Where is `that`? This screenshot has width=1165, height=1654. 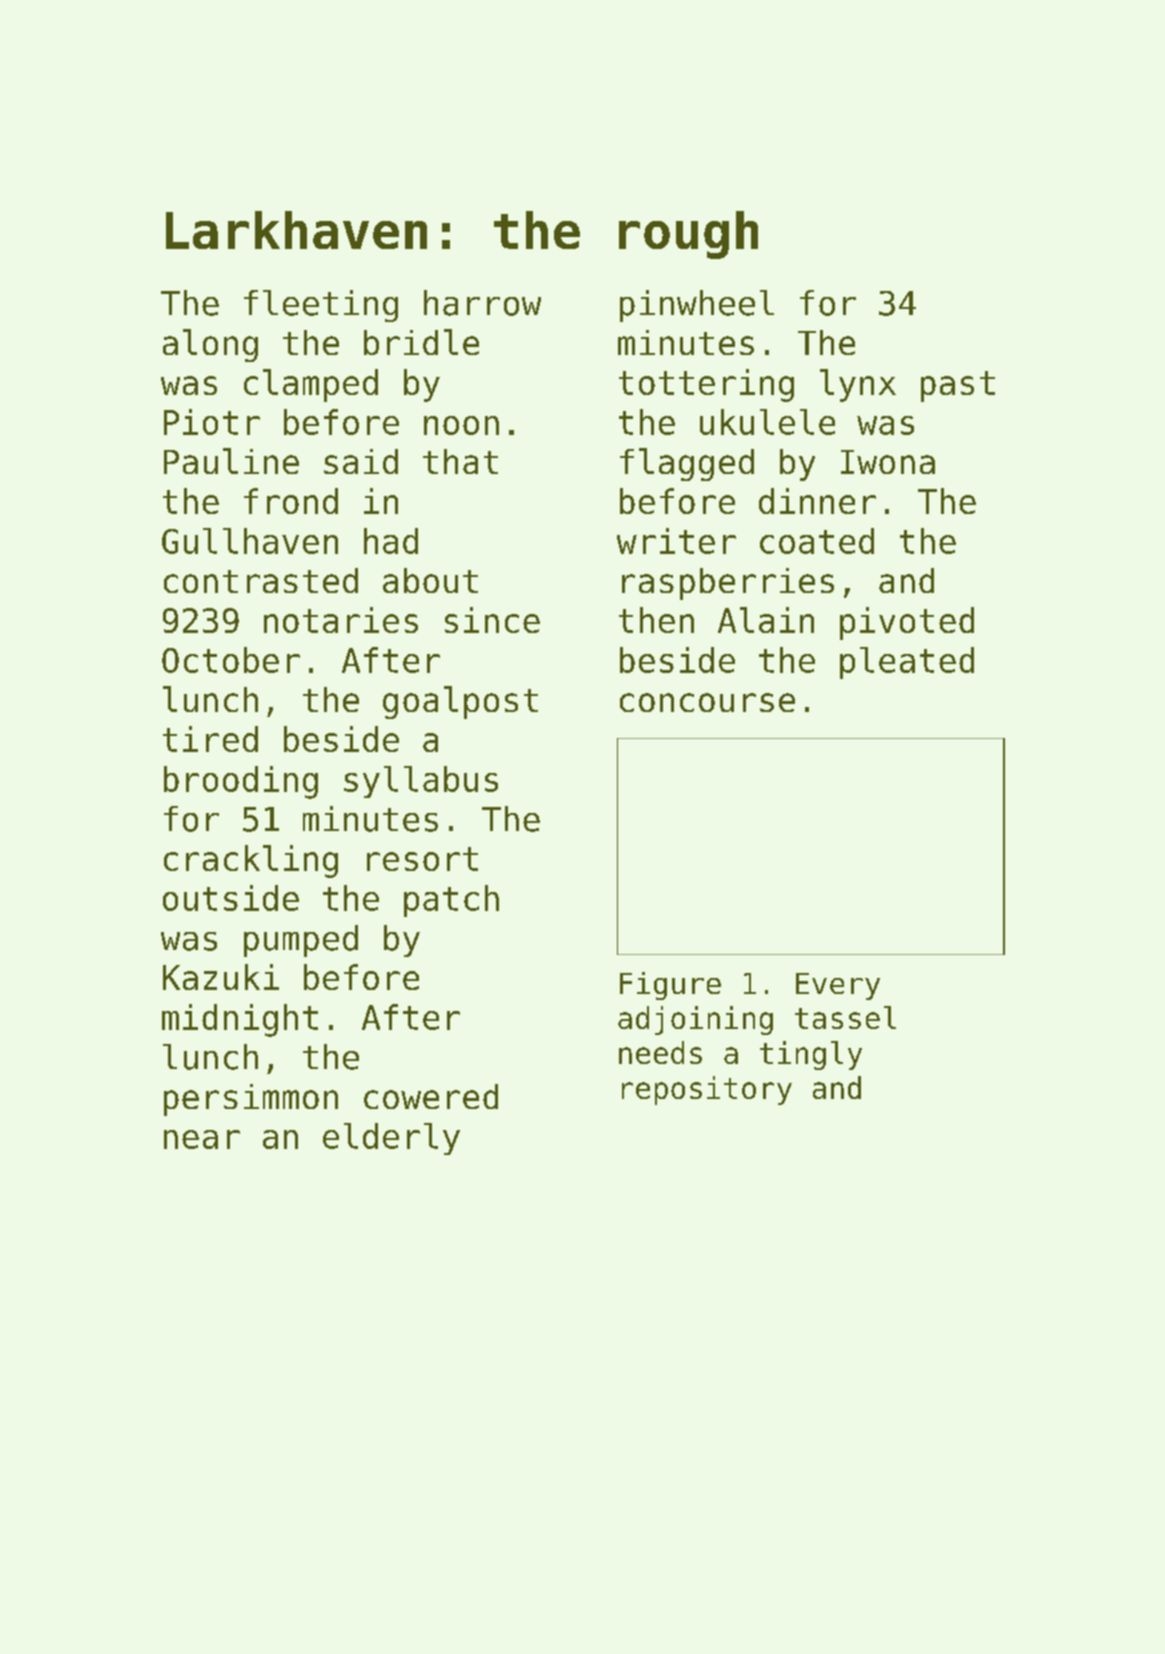 that is located at coordinates (460, 461).
